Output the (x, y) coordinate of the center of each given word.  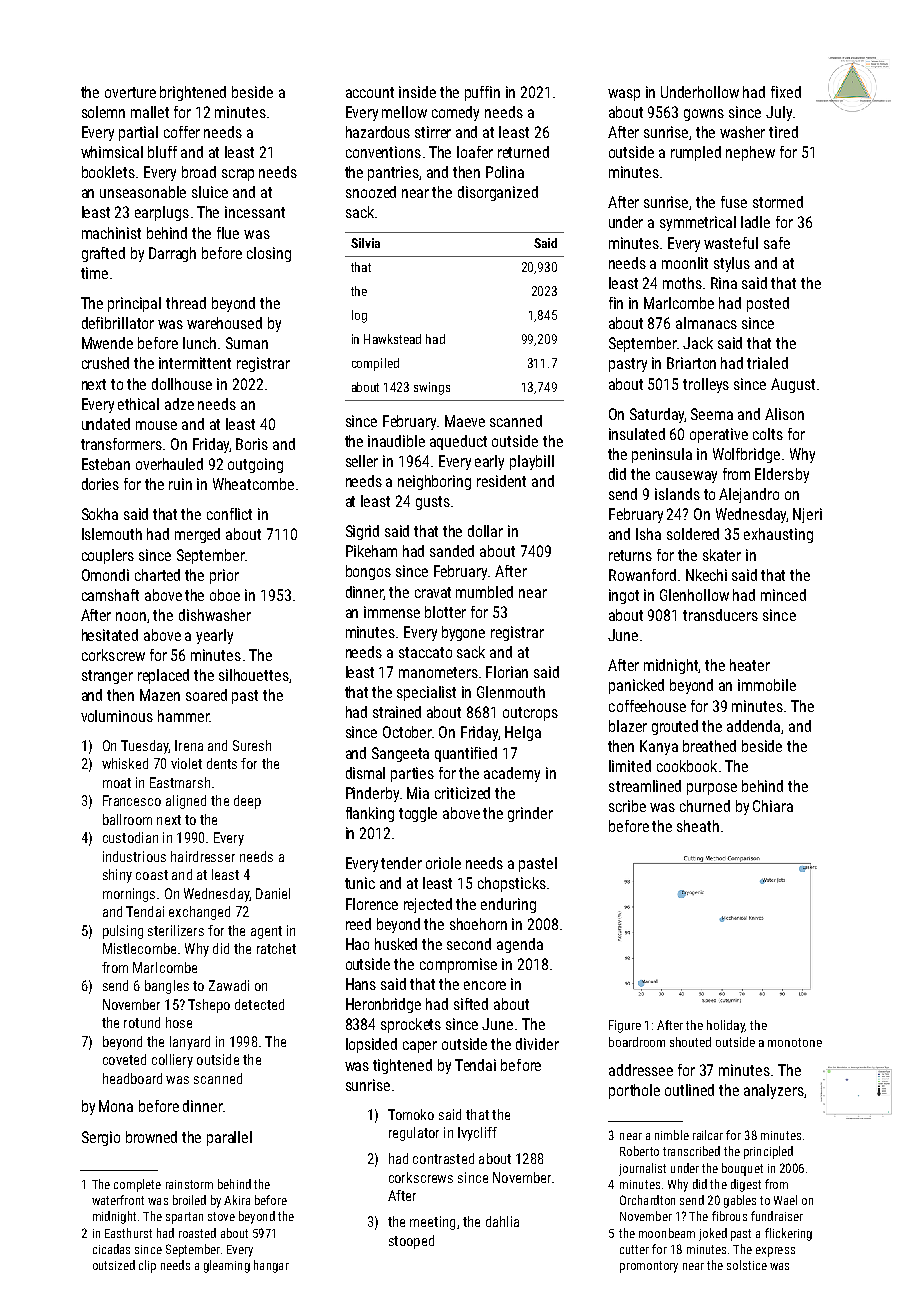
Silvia (365, 243)
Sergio (101, 1138)
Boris (252, 444)
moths (682, 283)
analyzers (774, 1091)
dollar (485, 531)
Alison (784, 414)
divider (537, 1044)
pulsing (123, 932)
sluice (210, 192)
